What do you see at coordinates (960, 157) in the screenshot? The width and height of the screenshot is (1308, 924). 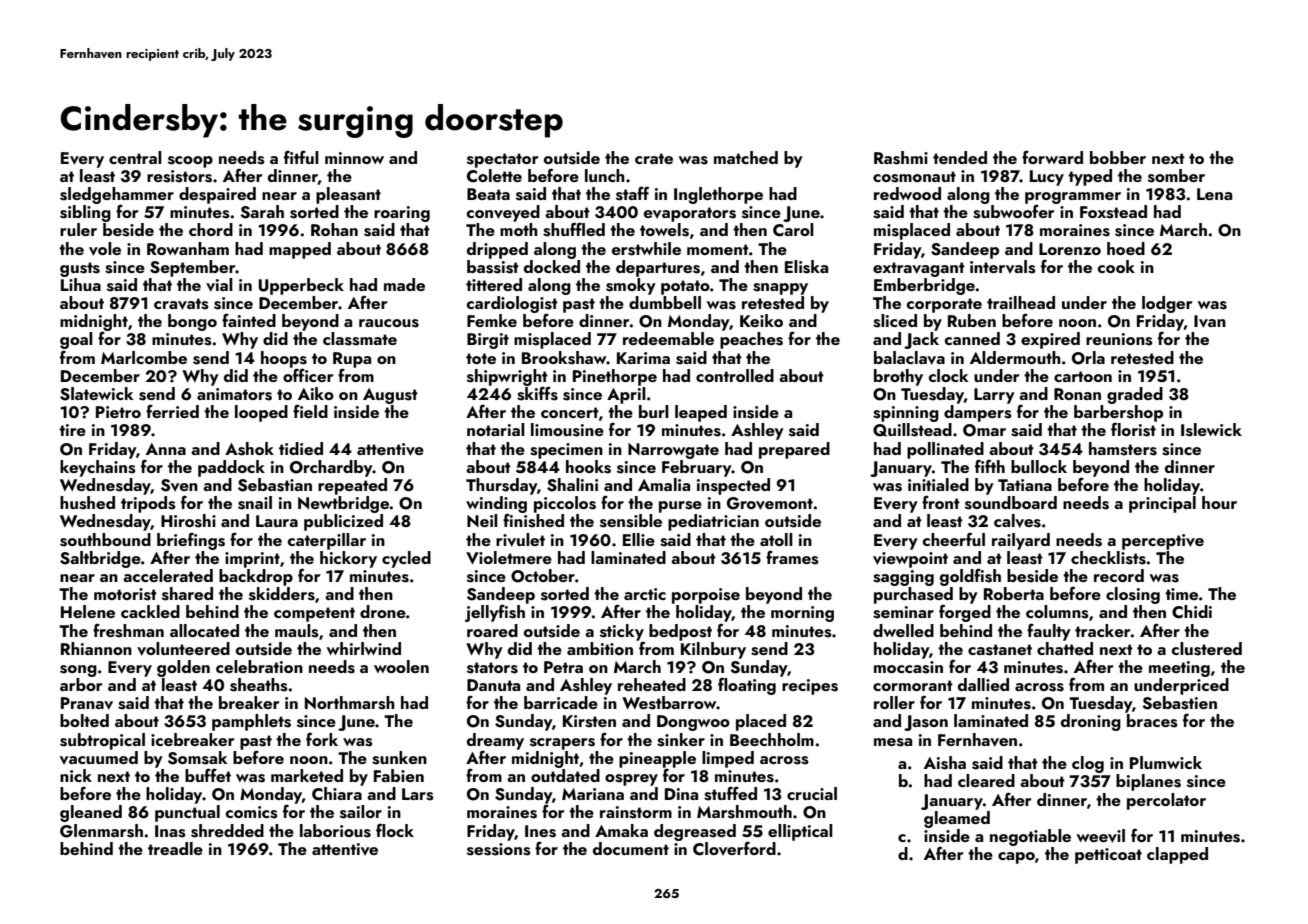 I see `tended` at bounding box center [960, 157].
